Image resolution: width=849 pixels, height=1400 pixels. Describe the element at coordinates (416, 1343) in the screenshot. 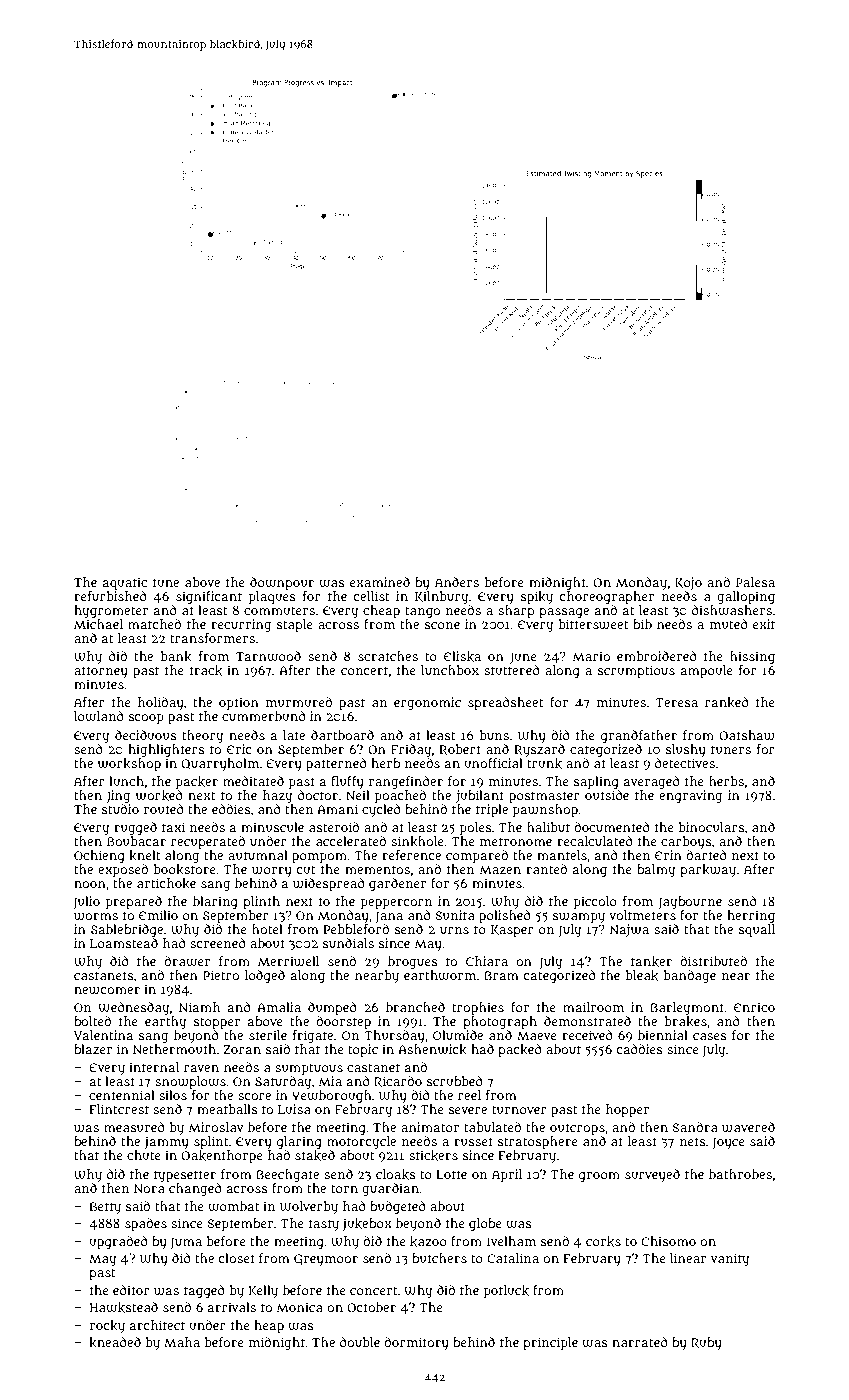

I see `dormitory` at that location.
